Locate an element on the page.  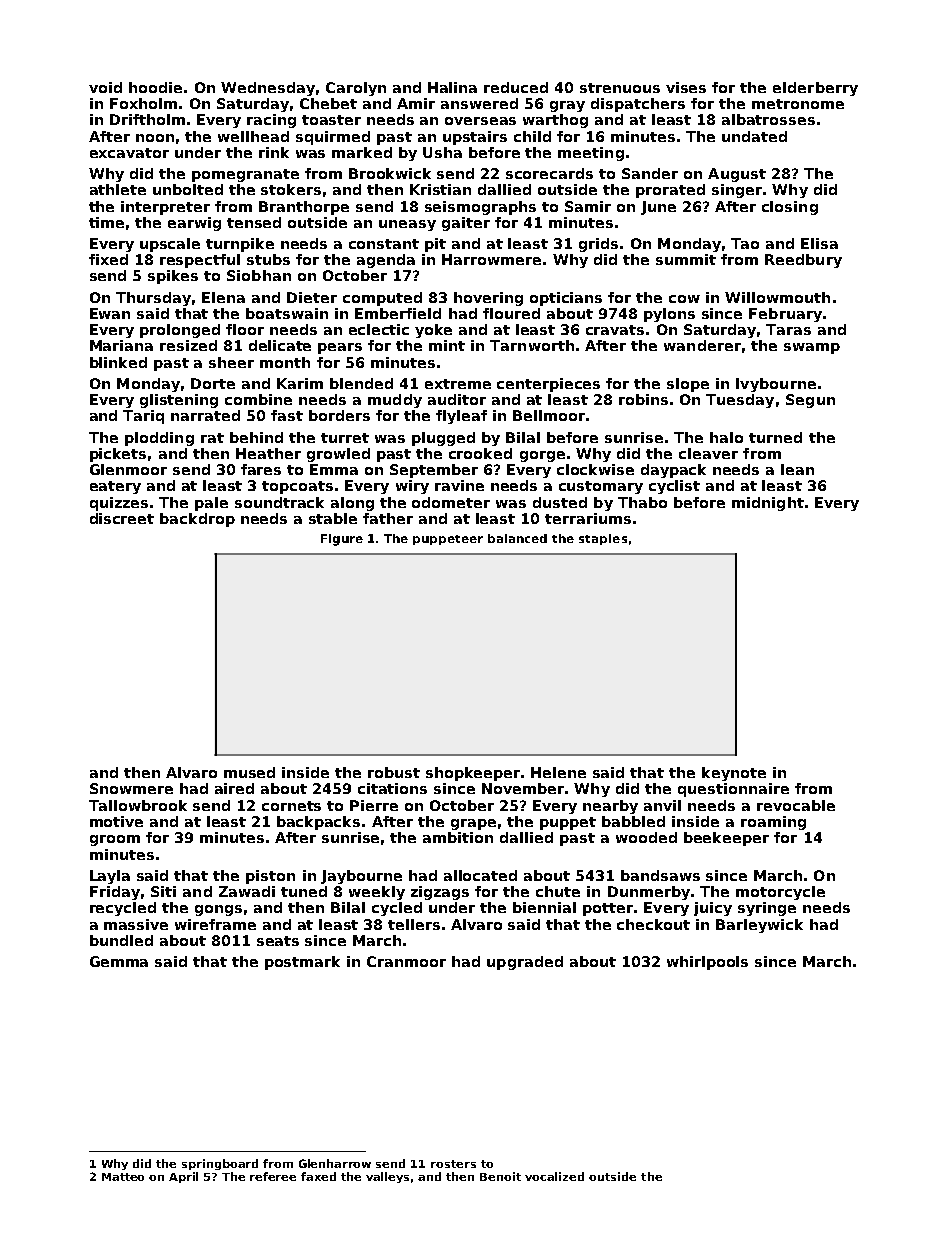
vises is located at coordinates (686, 87).
